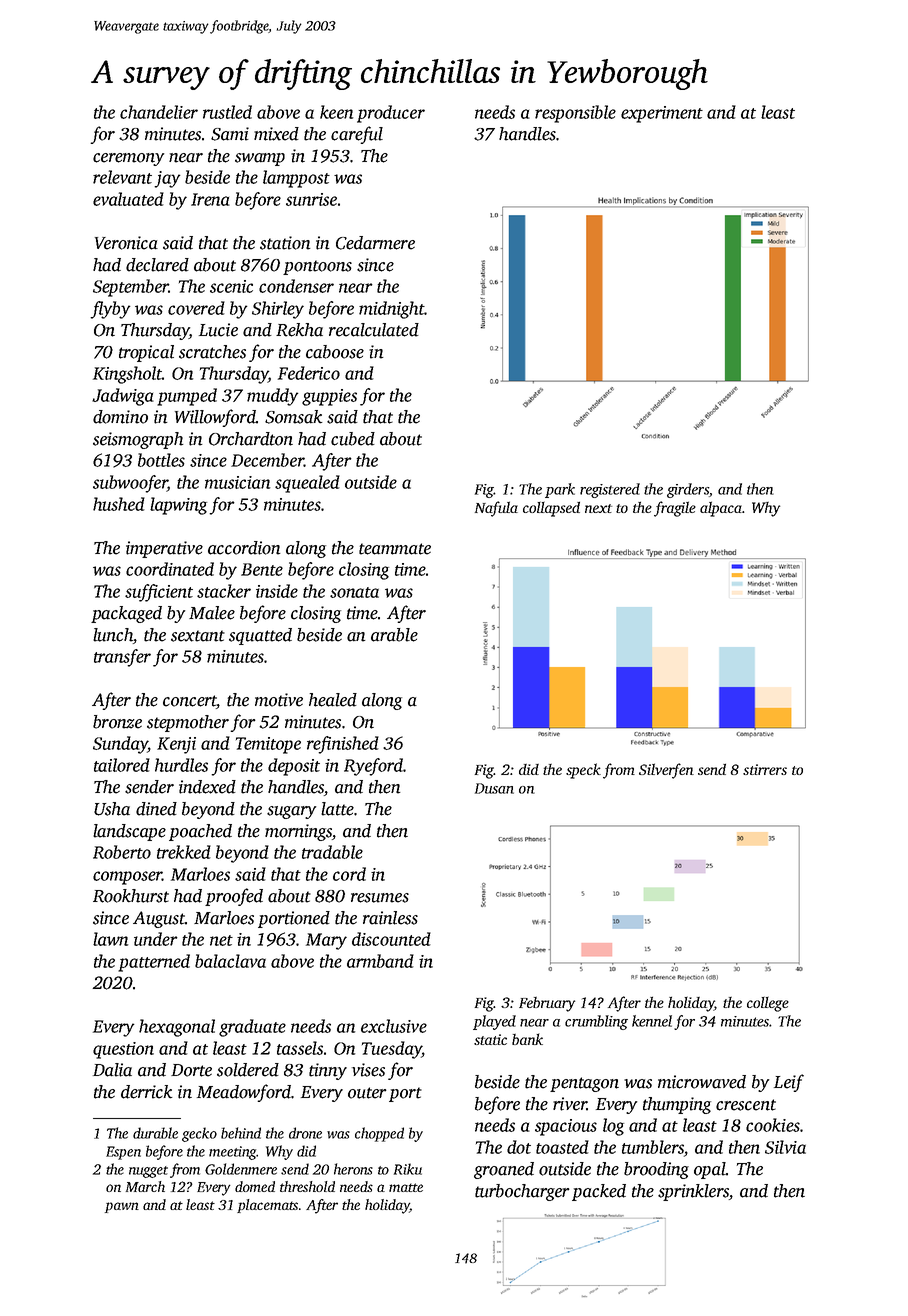  What do you see at coordinates (244, 1093) in the screenshot?
I see `Meadowford` at bounding box center [244, 1093].
